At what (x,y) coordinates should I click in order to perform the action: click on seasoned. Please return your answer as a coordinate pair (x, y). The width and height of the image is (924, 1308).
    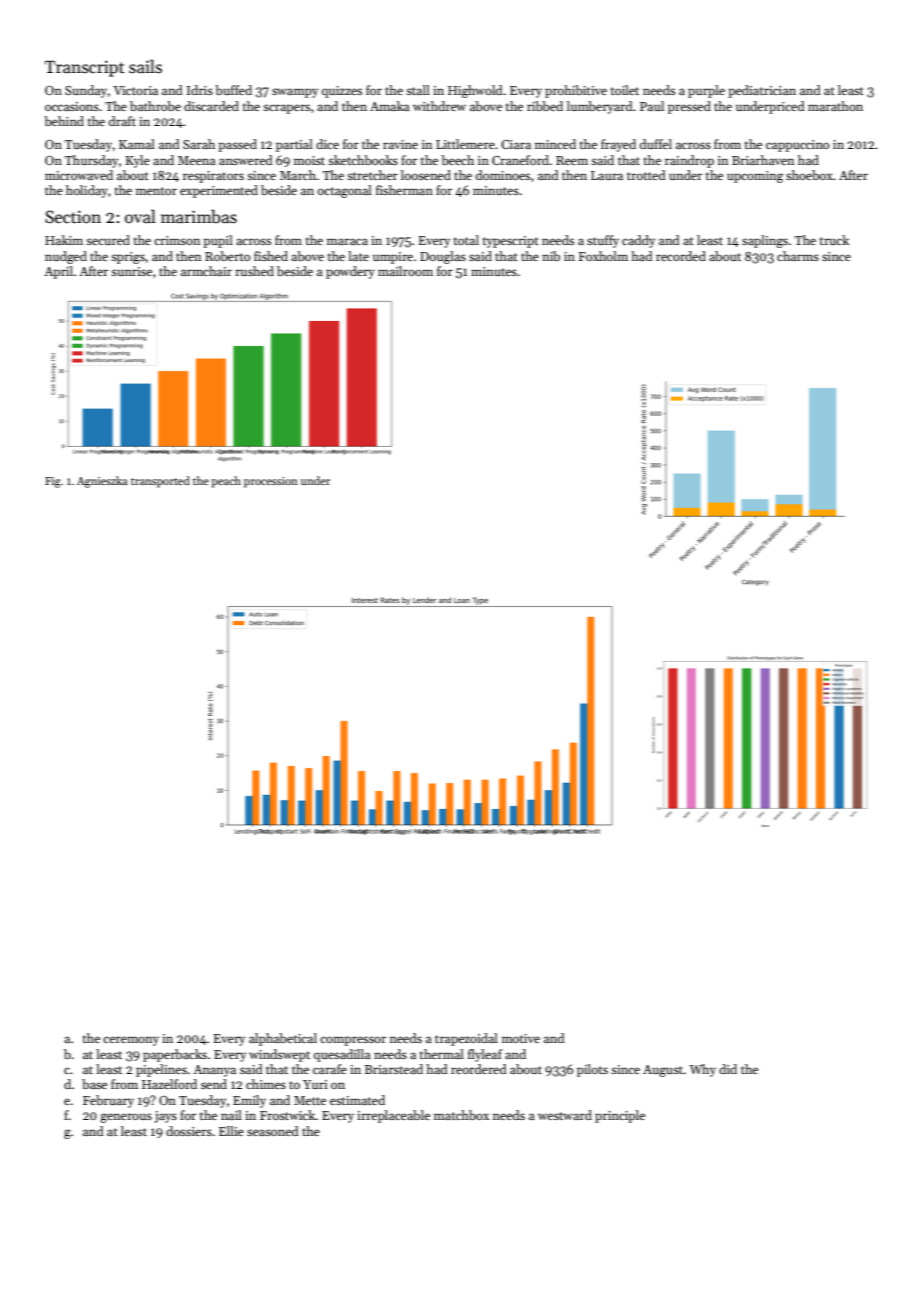
    Looking at the image, I should click on (273, 1131).
